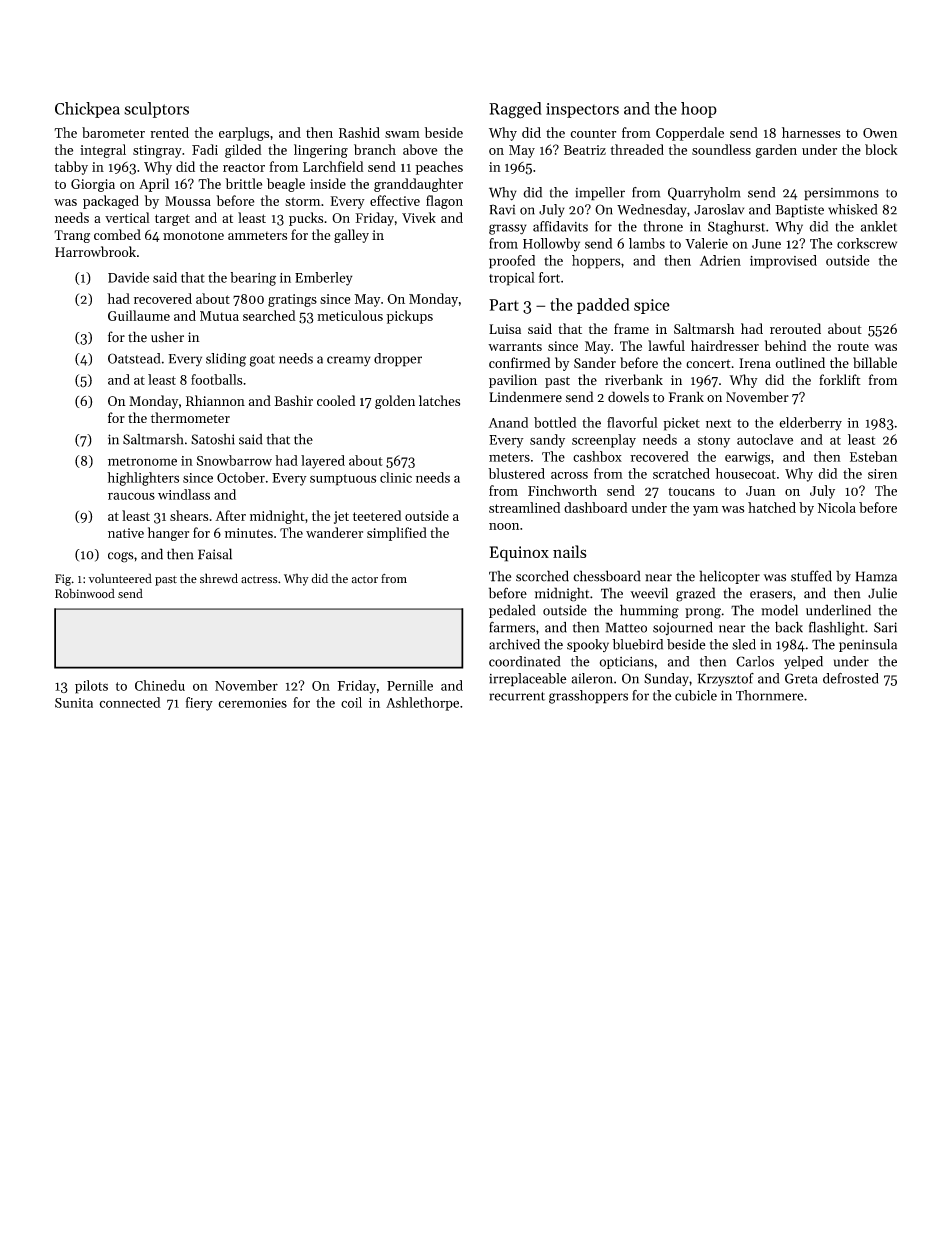 This page has height=1233, width=952. Describe the element at coordinates (351, 702) in the page. I see `coil` at that location.
